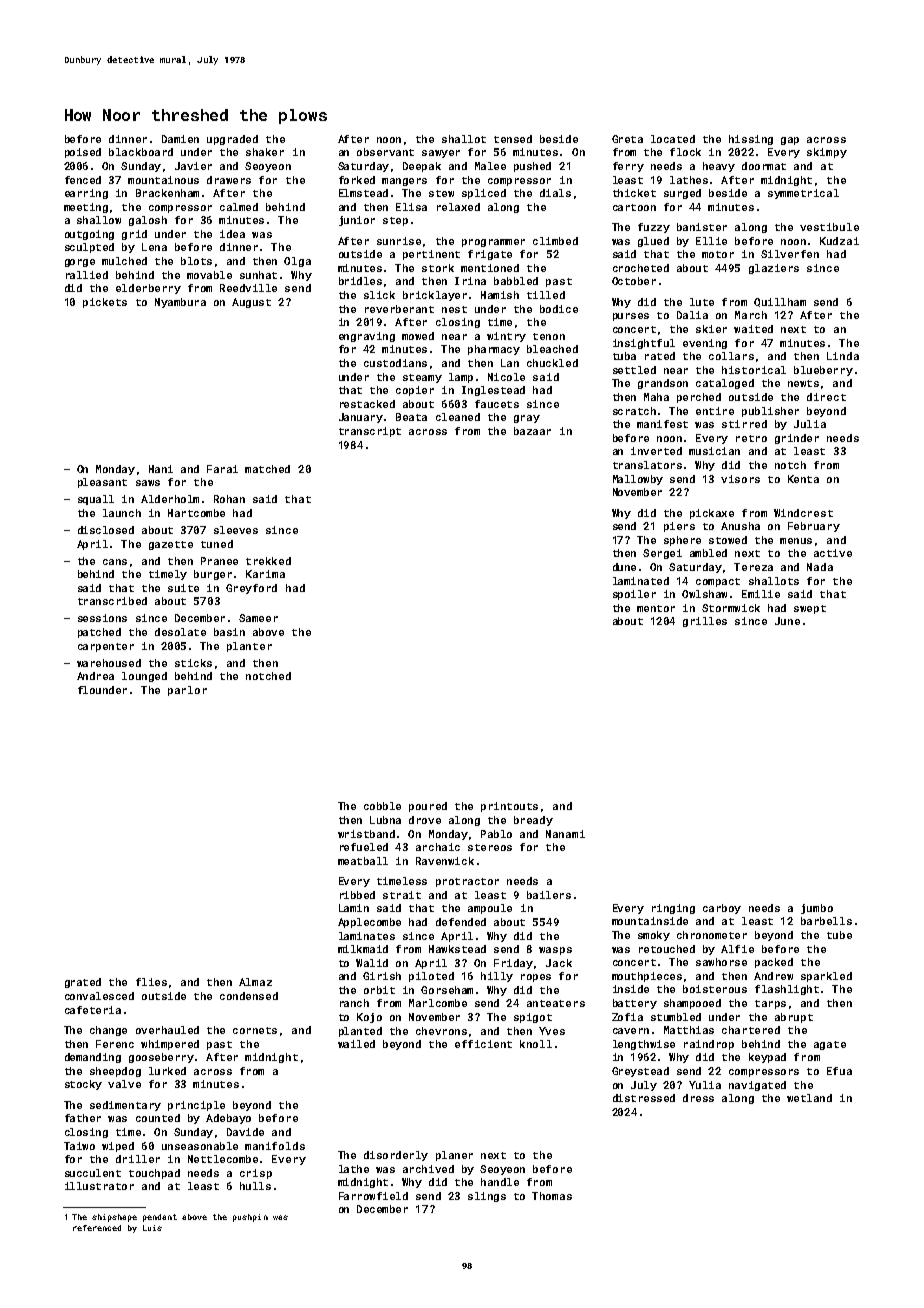 The width and height of the screenshot is (924, 1308). What do you see at coordinates (536, 978) in the screenshot?
I see `ropes` at bounding box center [536, 978].
